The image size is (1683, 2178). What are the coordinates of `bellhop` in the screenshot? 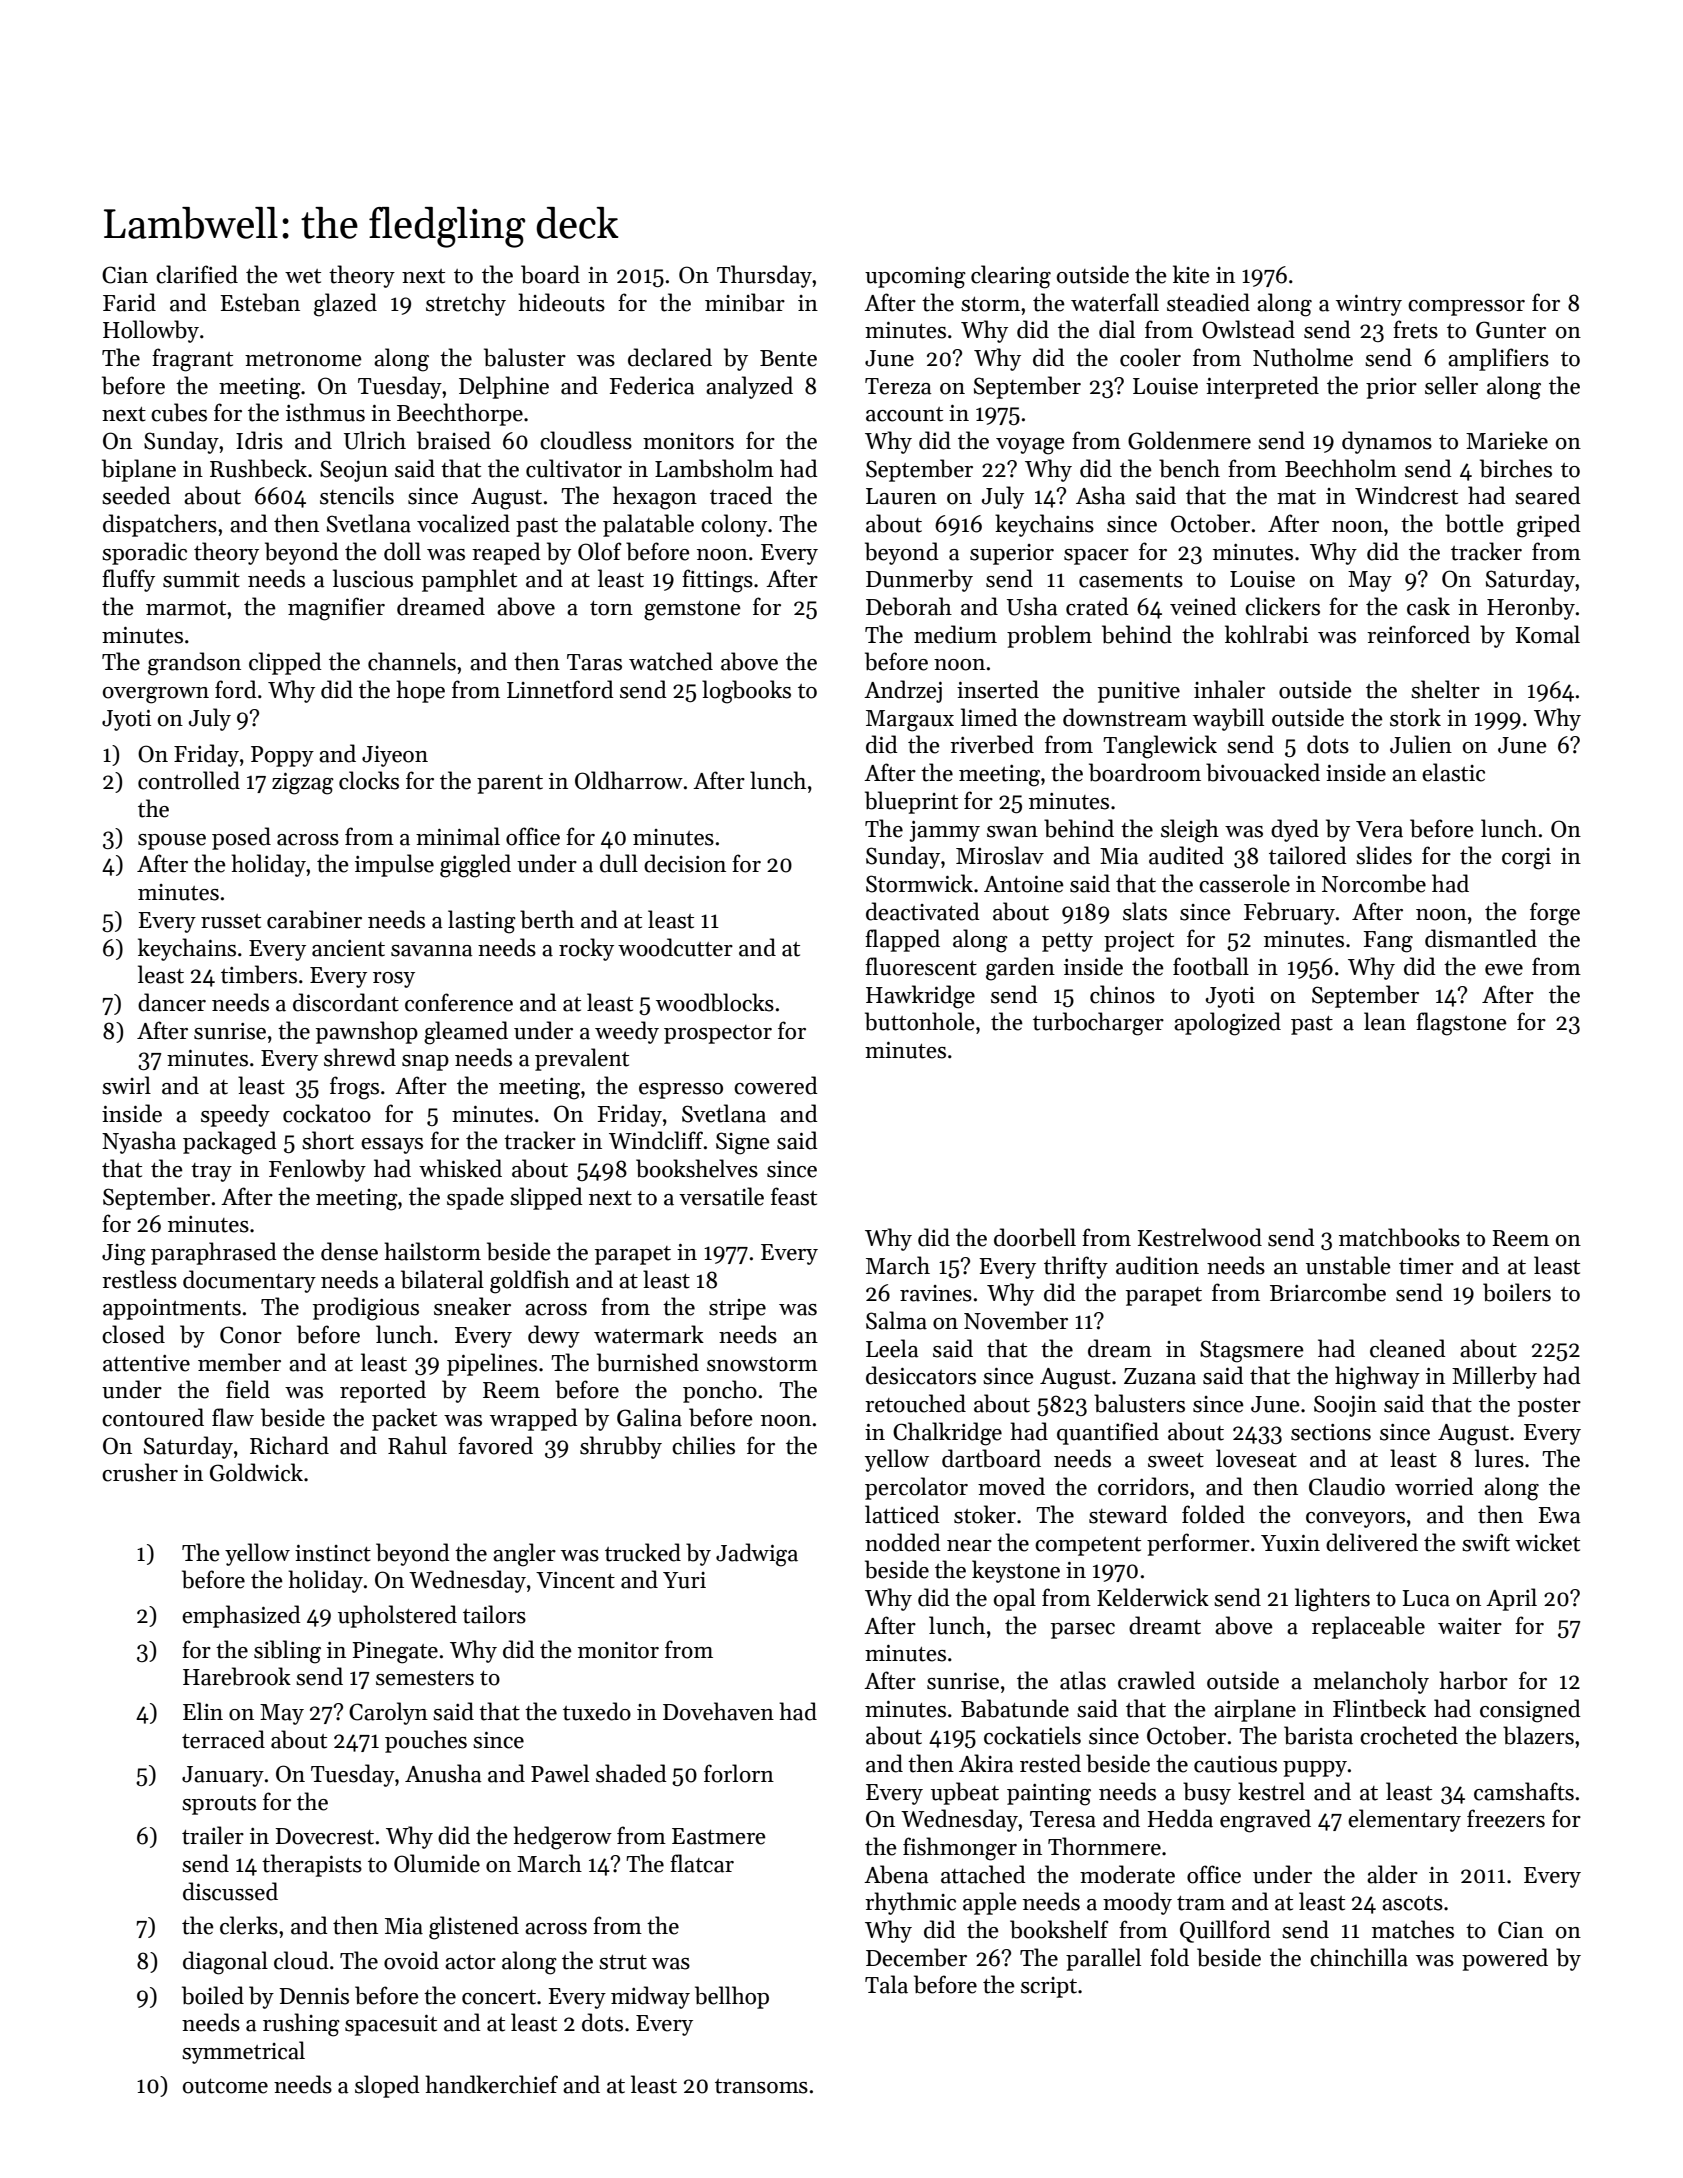 It's located at (732, 1997).
